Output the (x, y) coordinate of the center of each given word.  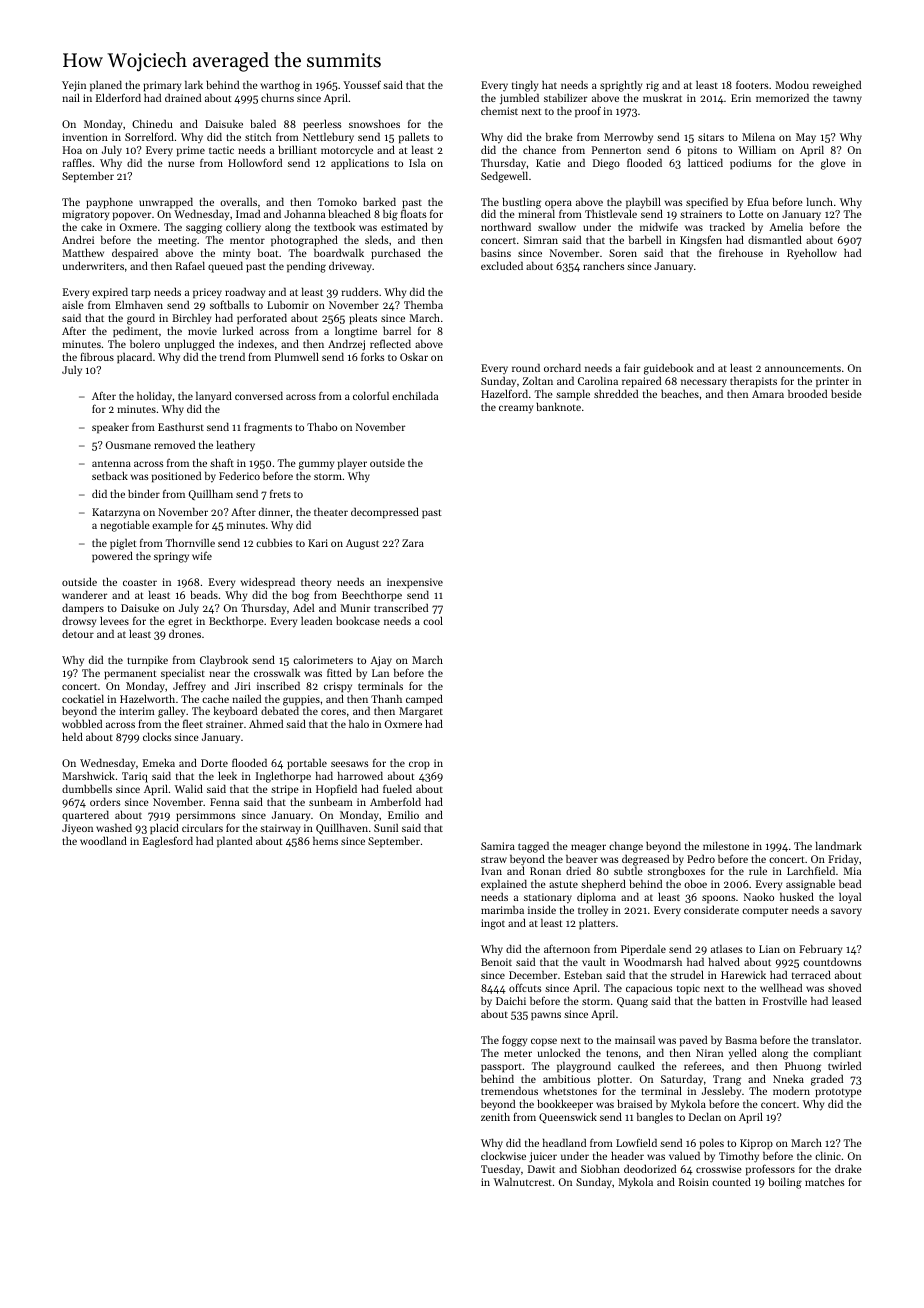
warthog (280, 86)
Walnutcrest (523, 1181)
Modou (792, 84)
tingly (525, 86)
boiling (785, 1183)
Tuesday (500, 1170)
